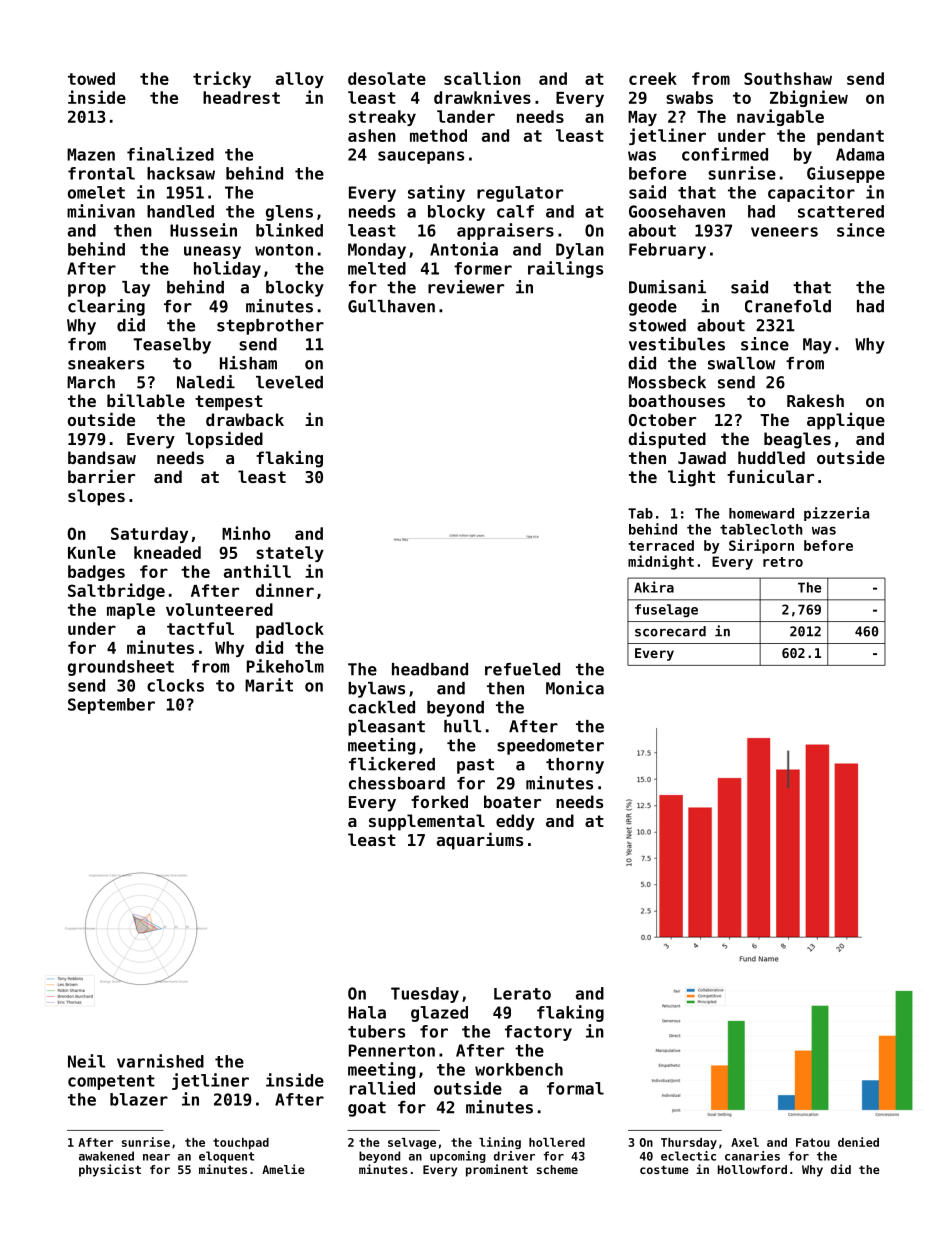 This screenshot has width=952, height=1233. Describe the element at coordinates (289, 213) in the screenshot. I see `glens` at that location.
